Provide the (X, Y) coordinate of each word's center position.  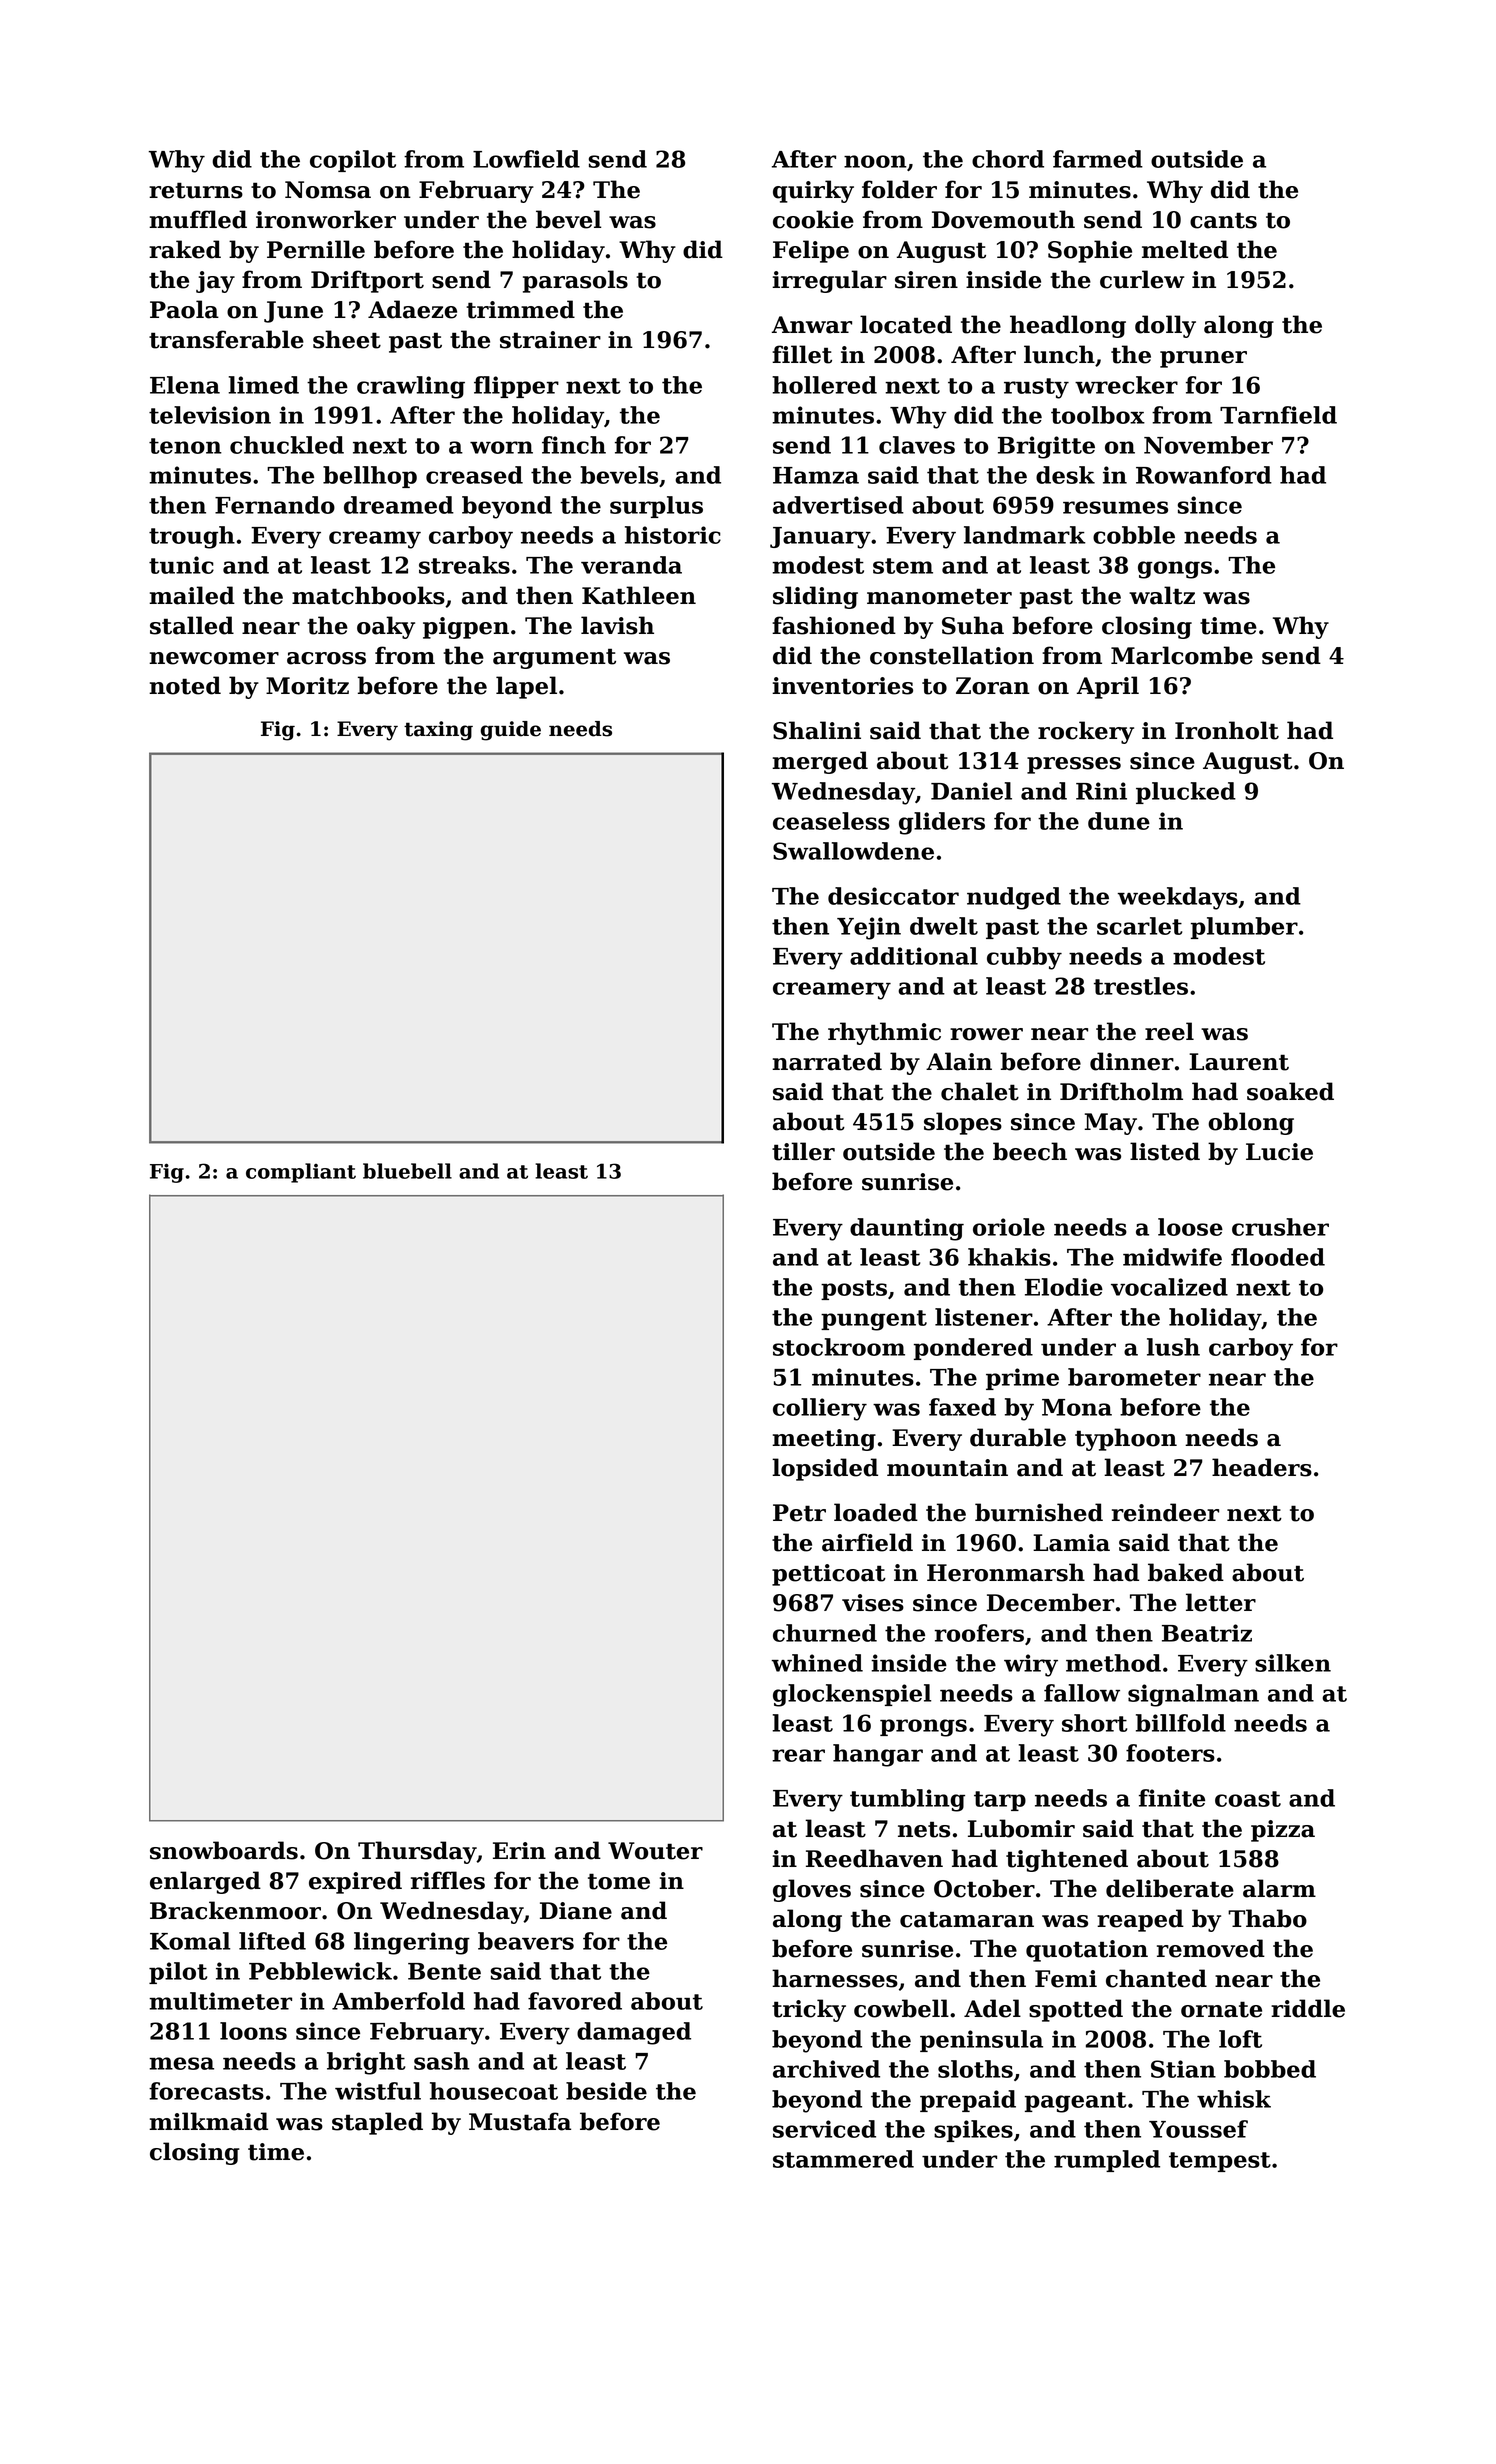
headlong (1068, 326)
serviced (824, 2129)
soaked (1290, 1091)
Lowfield (526, 159)
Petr (799, 1513)
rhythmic (884, 1033)
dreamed (399, 505)
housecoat (494, 2091)
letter (1221, 1602)
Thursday (417, 1852)
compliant (301, 1173)
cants (1223, 220)
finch (574, 445)
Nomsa (328, 190)
